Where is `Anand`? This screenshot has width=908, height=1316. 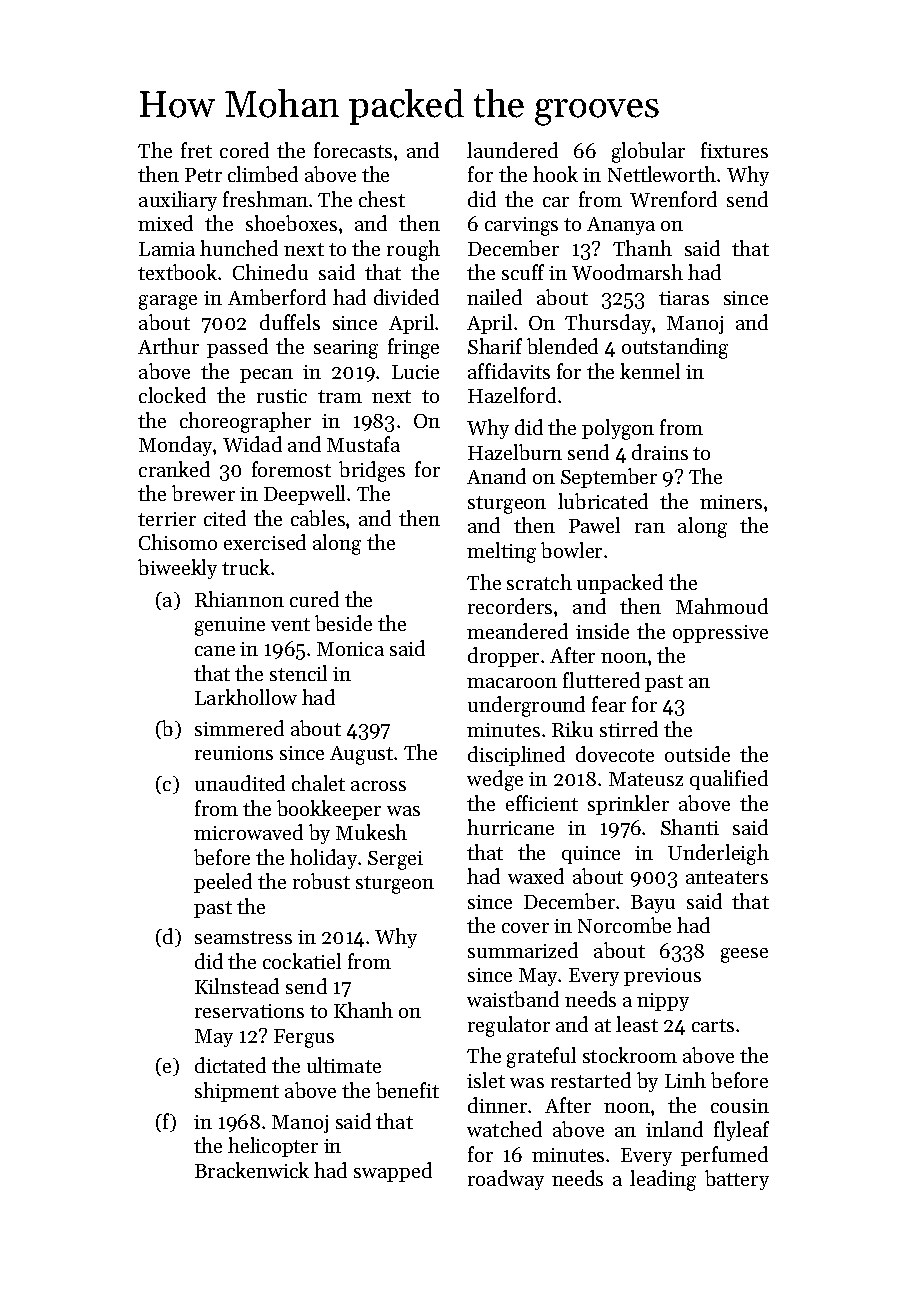
Anand is located at coordinates (496, 476).
